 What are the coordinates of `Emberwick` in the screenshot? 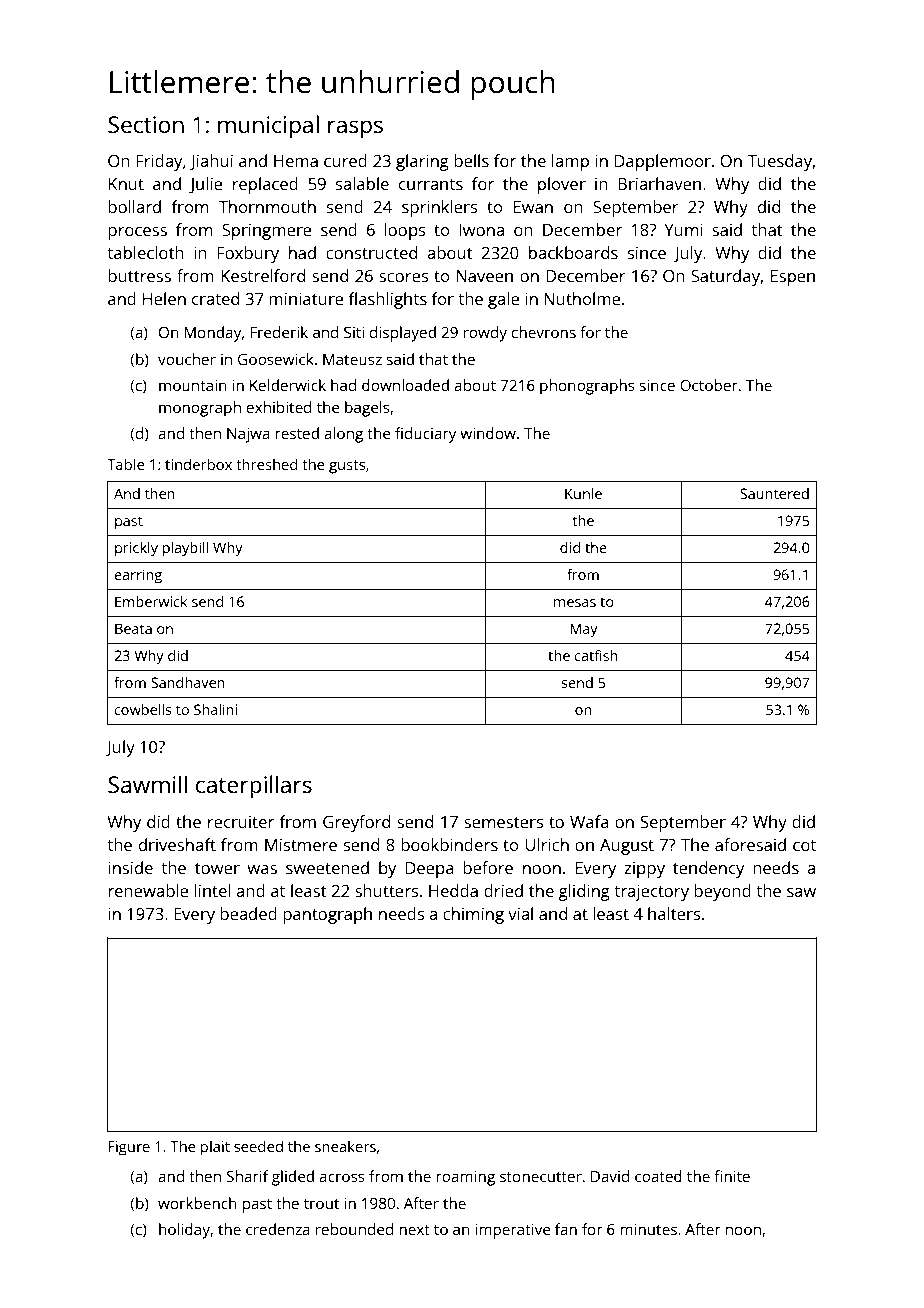 It's located at (151, 601).
